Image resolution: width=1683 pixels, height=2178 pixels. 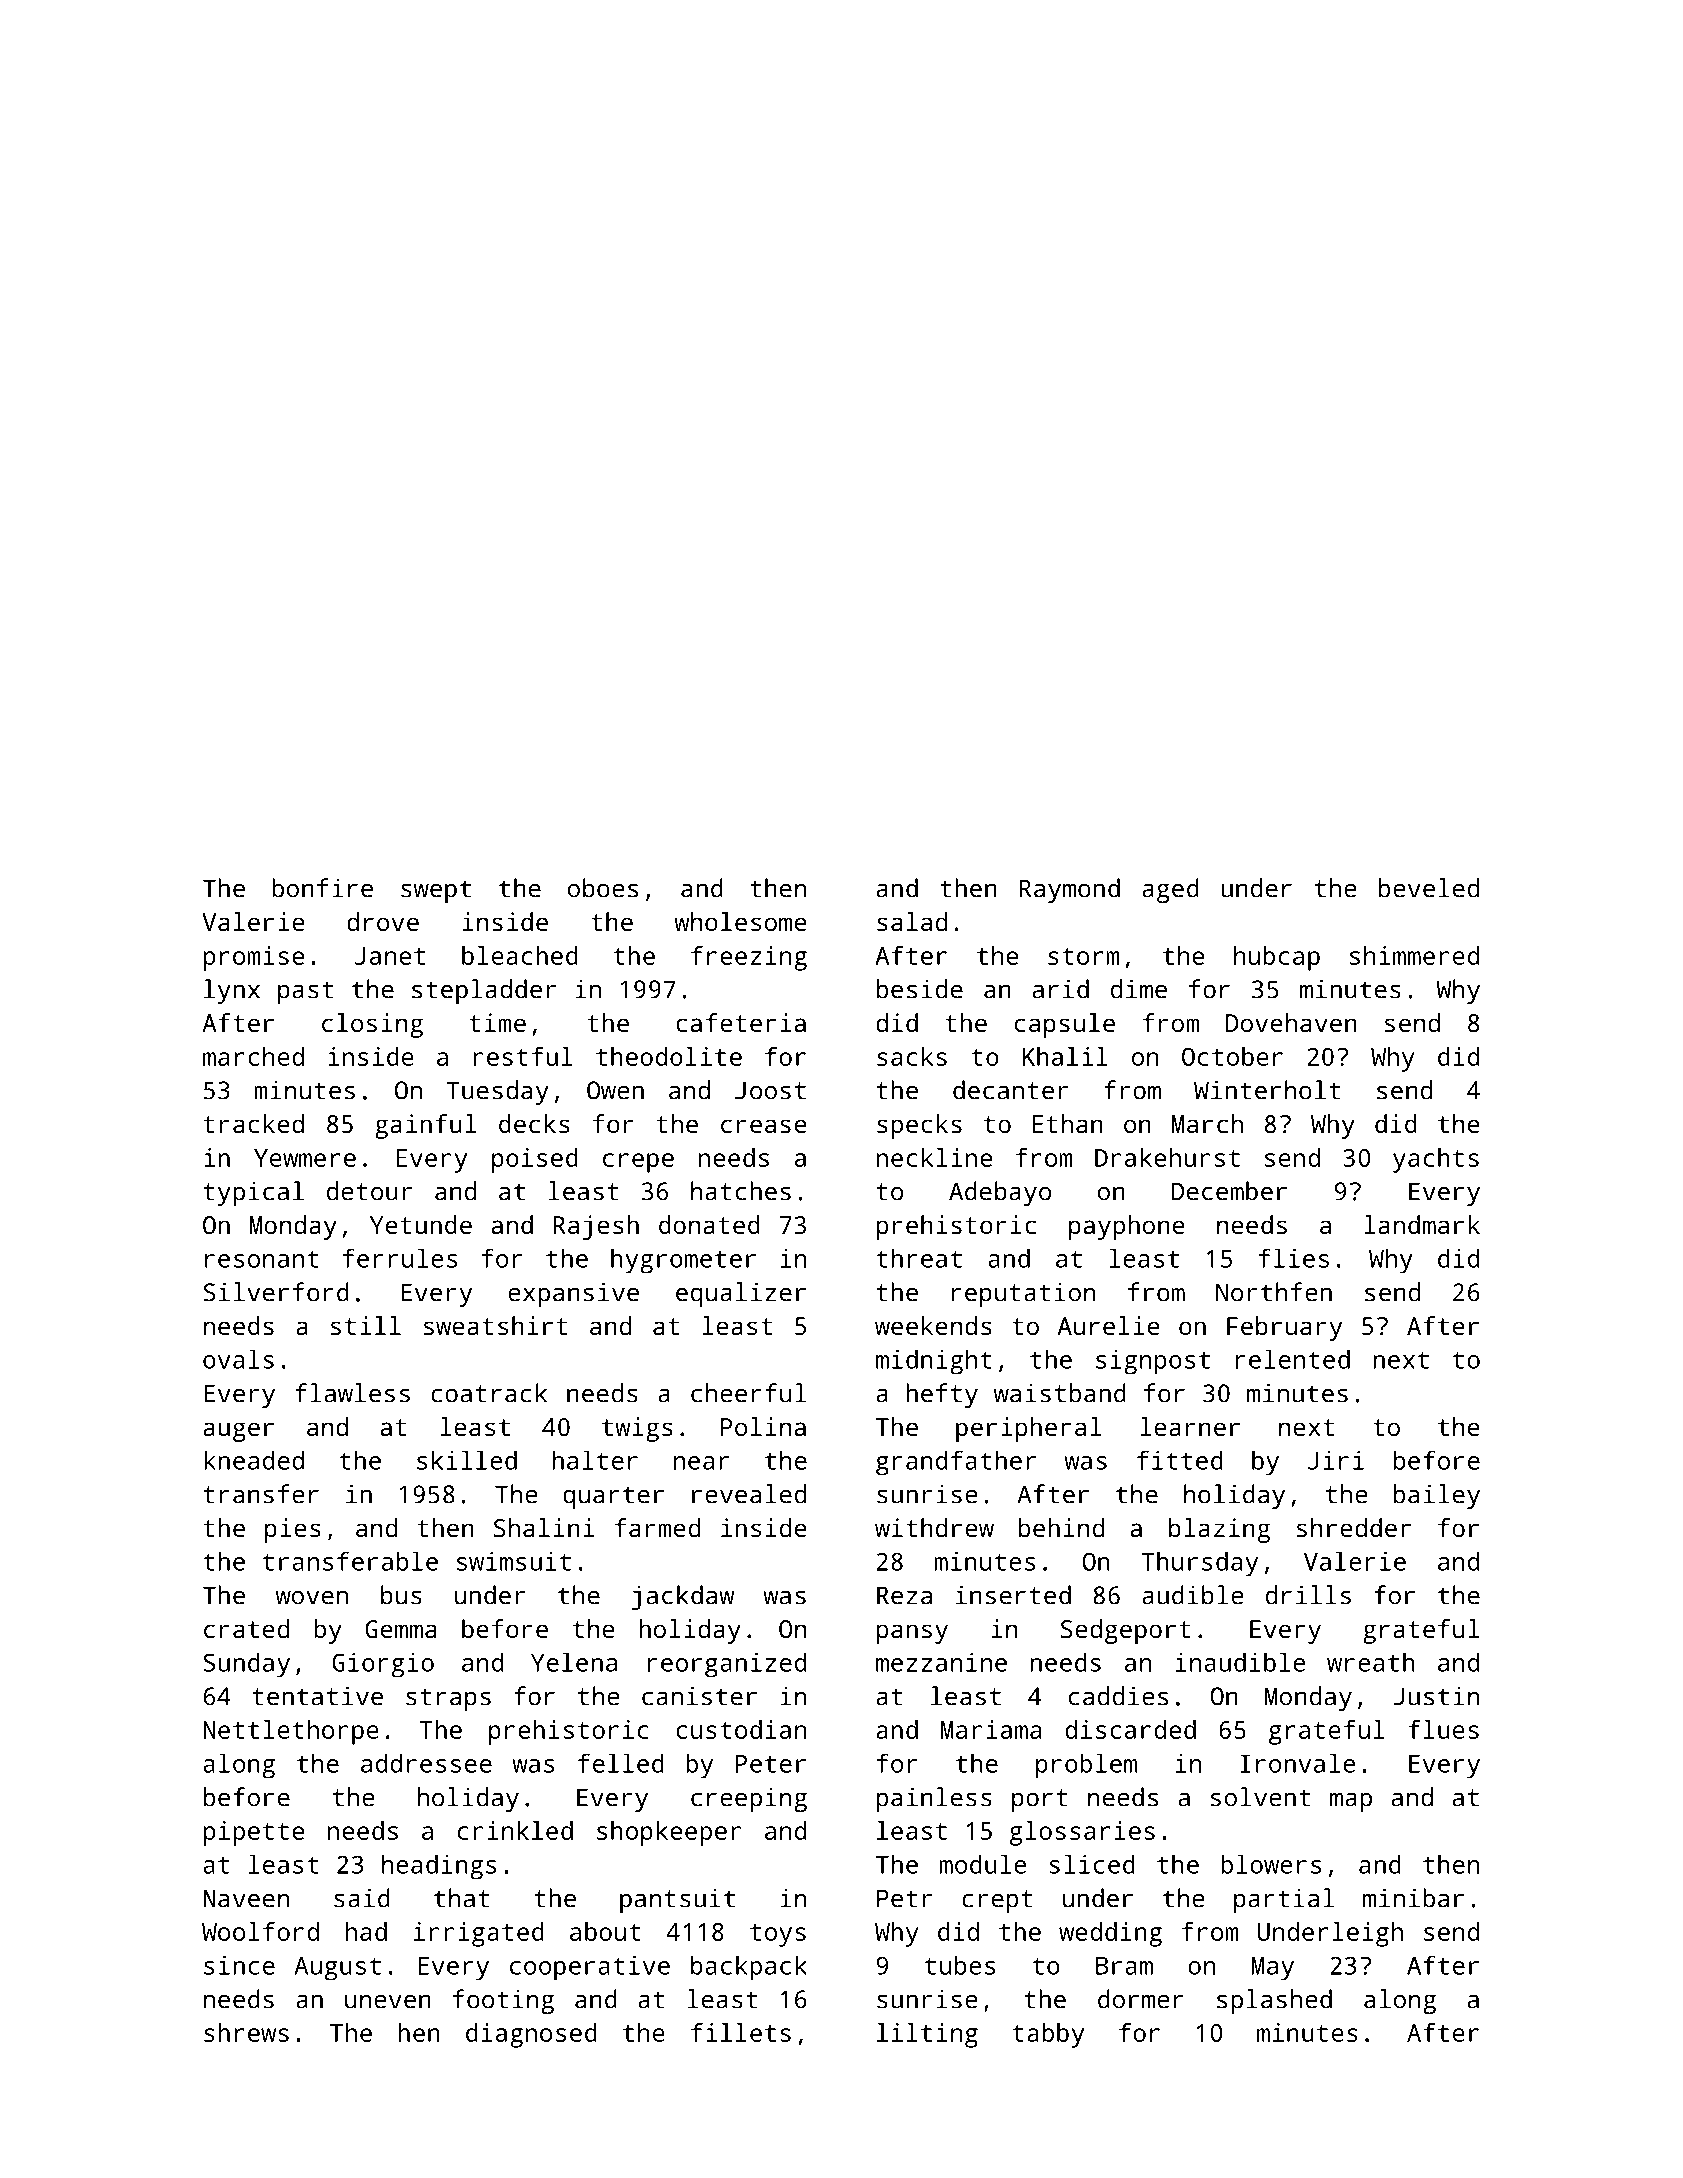 What do you see at coordinates (1429, 888) in the screenshot?
I see `beveled` at bounding box center [1429, 888].
